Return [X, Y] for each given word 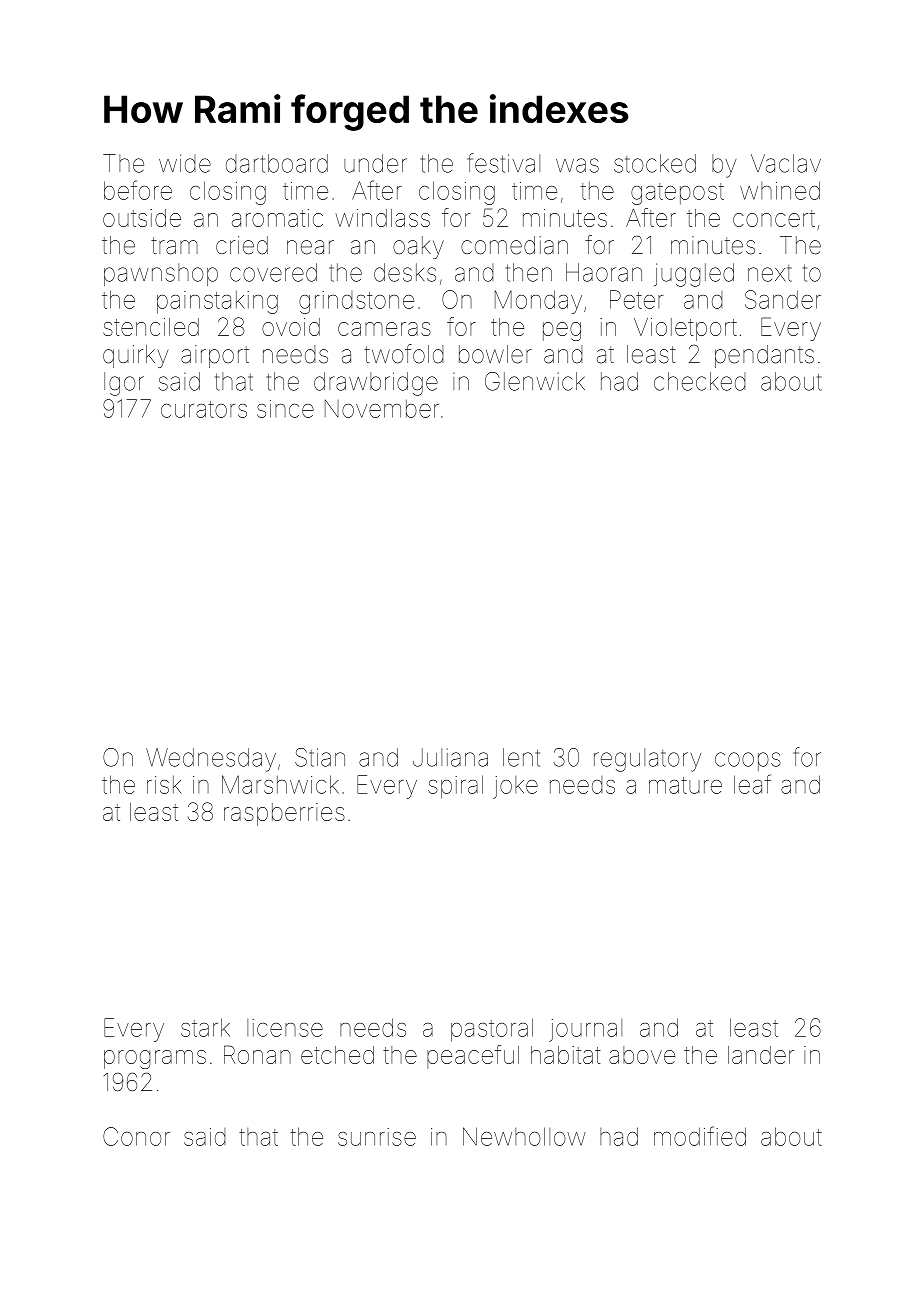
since [285, 409]
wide [185, 163]
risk [164, 785]
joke [515, 787]
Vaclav [786, 163]
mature [685, 785]
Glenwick [535, 381]
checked [700, 381]
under [375, 163]
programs [155, 1059]
